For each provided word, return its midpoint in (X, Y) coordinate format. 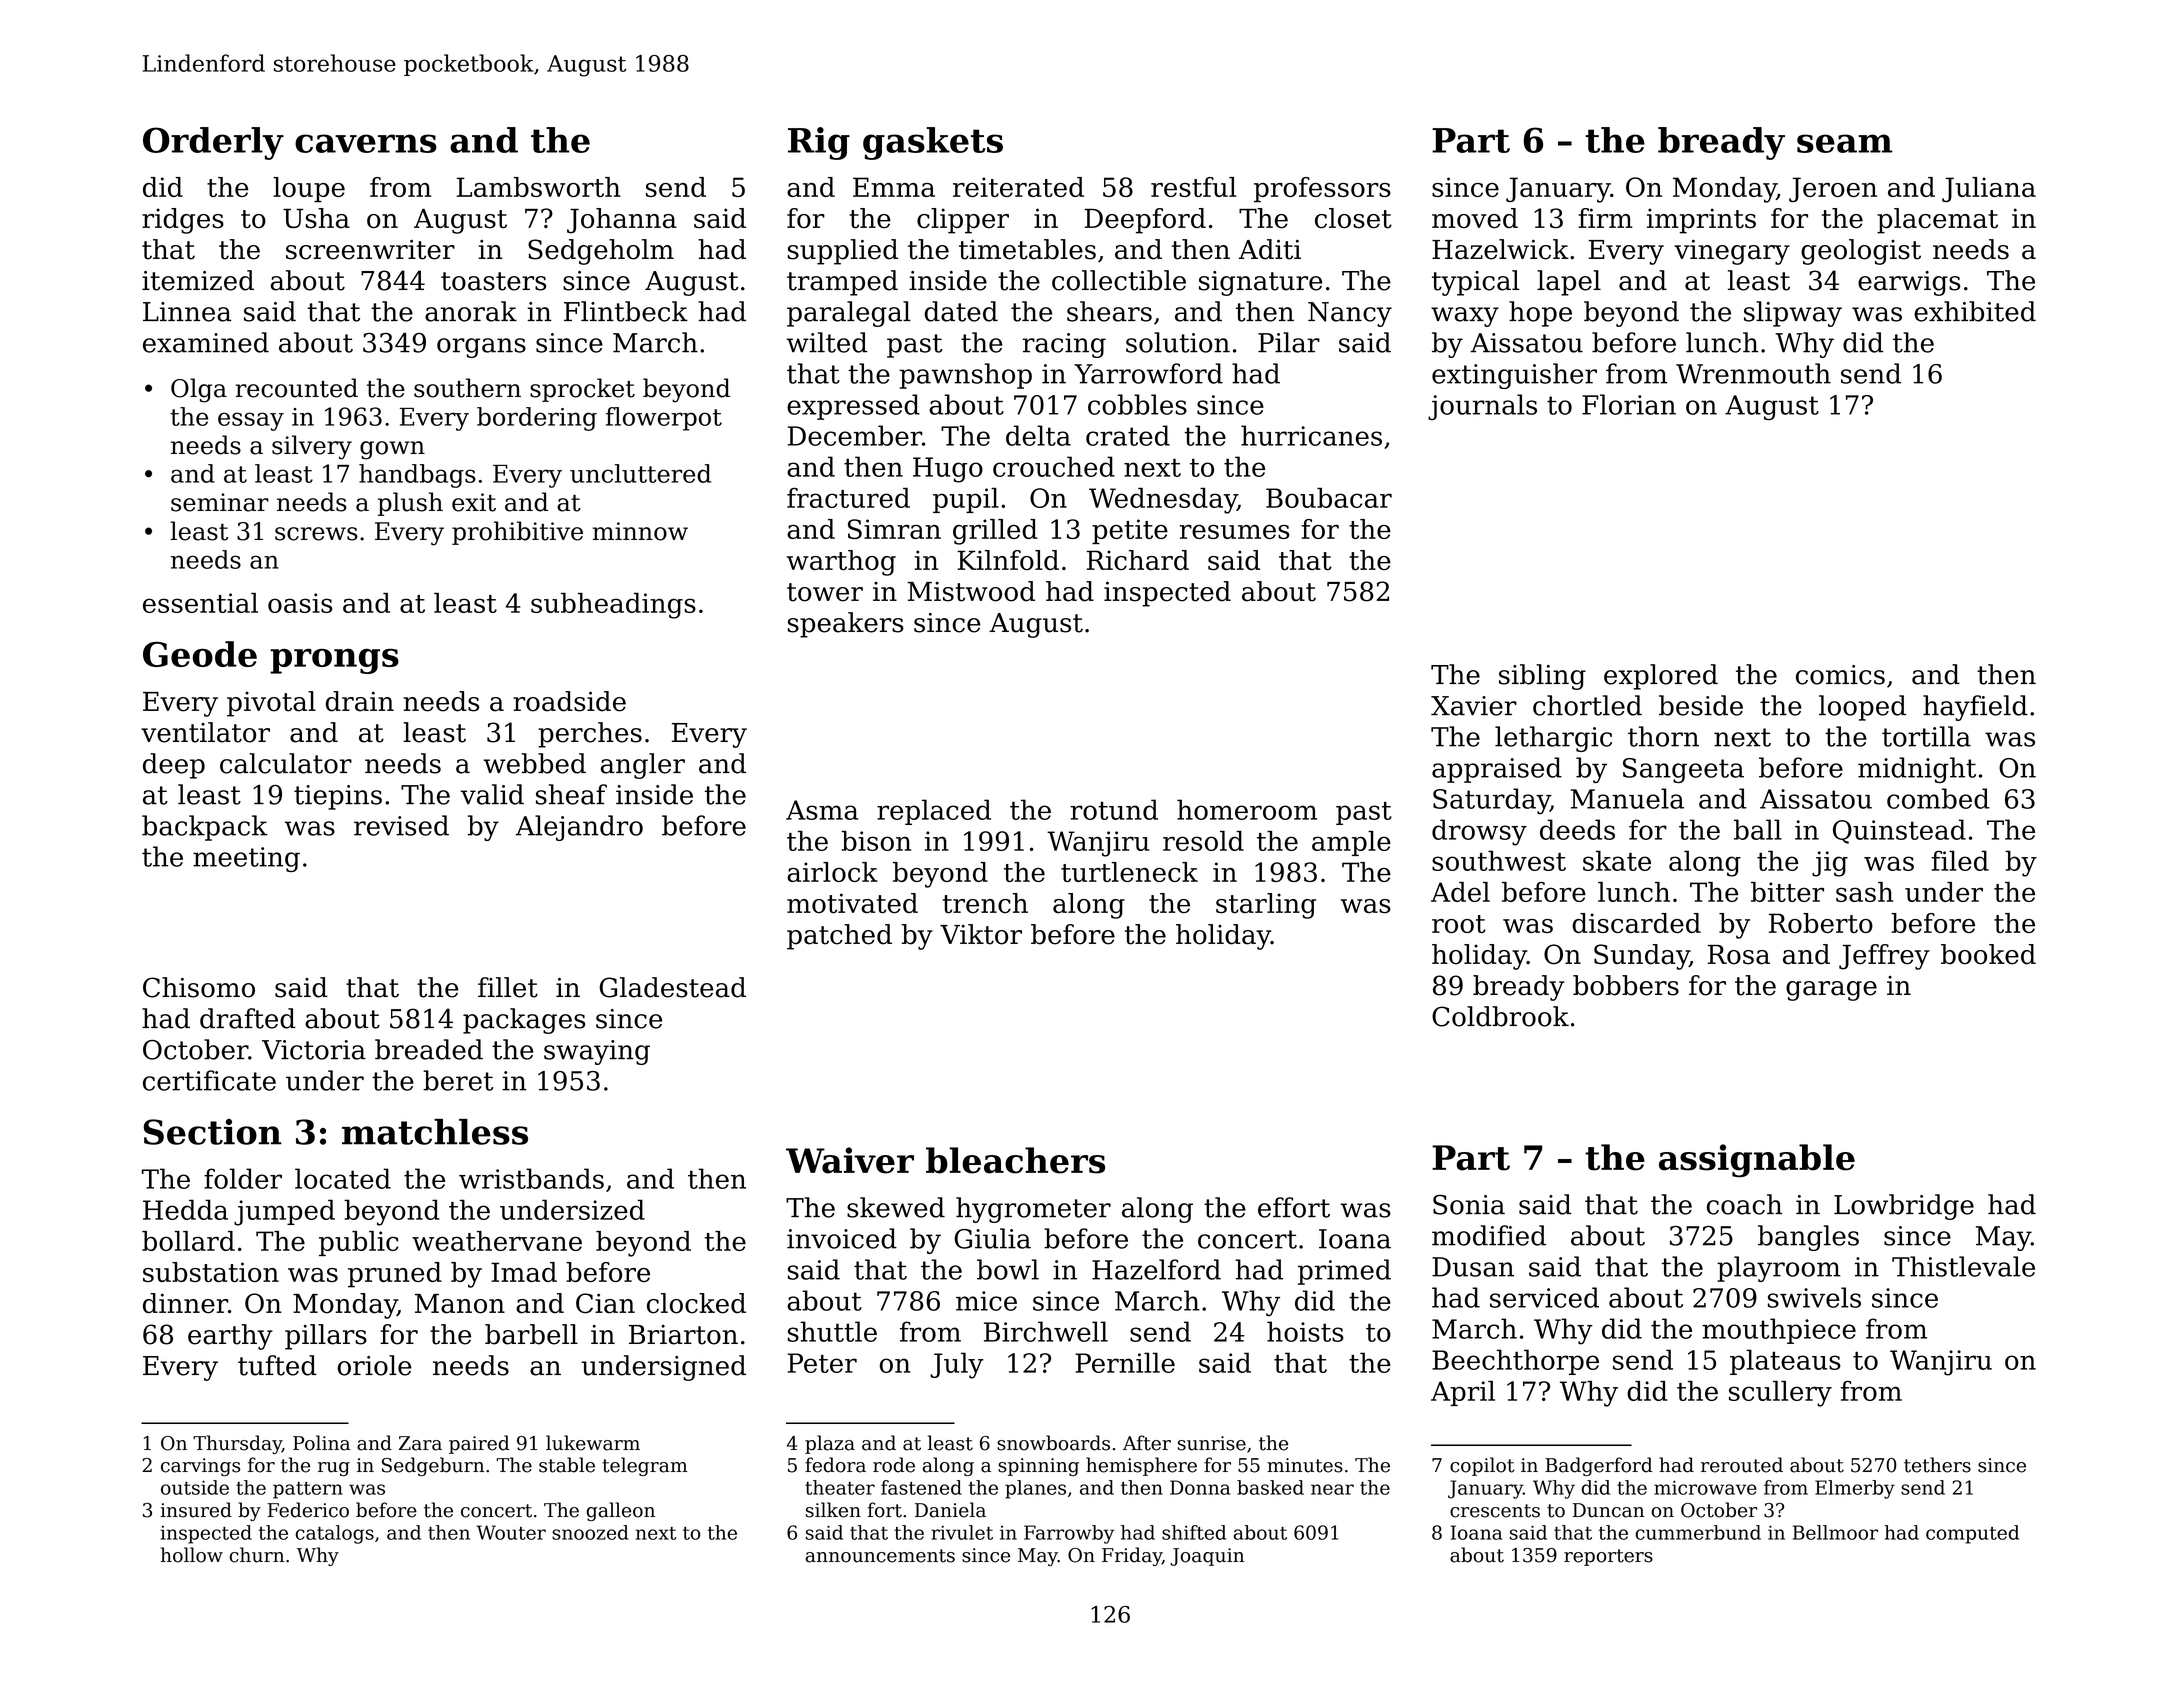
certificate (209, 1080)
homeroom (1247, 809)
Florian (1629, 404)
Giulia (992, 1238)
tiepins (338, 797)
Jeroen (1833, 189)
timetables (1027, 249)
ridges (183, 221)
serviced (1544, 1297)
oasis (300, 603)
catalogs (334, 1534)
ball (1758, 829)
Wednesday (1163, 501)
